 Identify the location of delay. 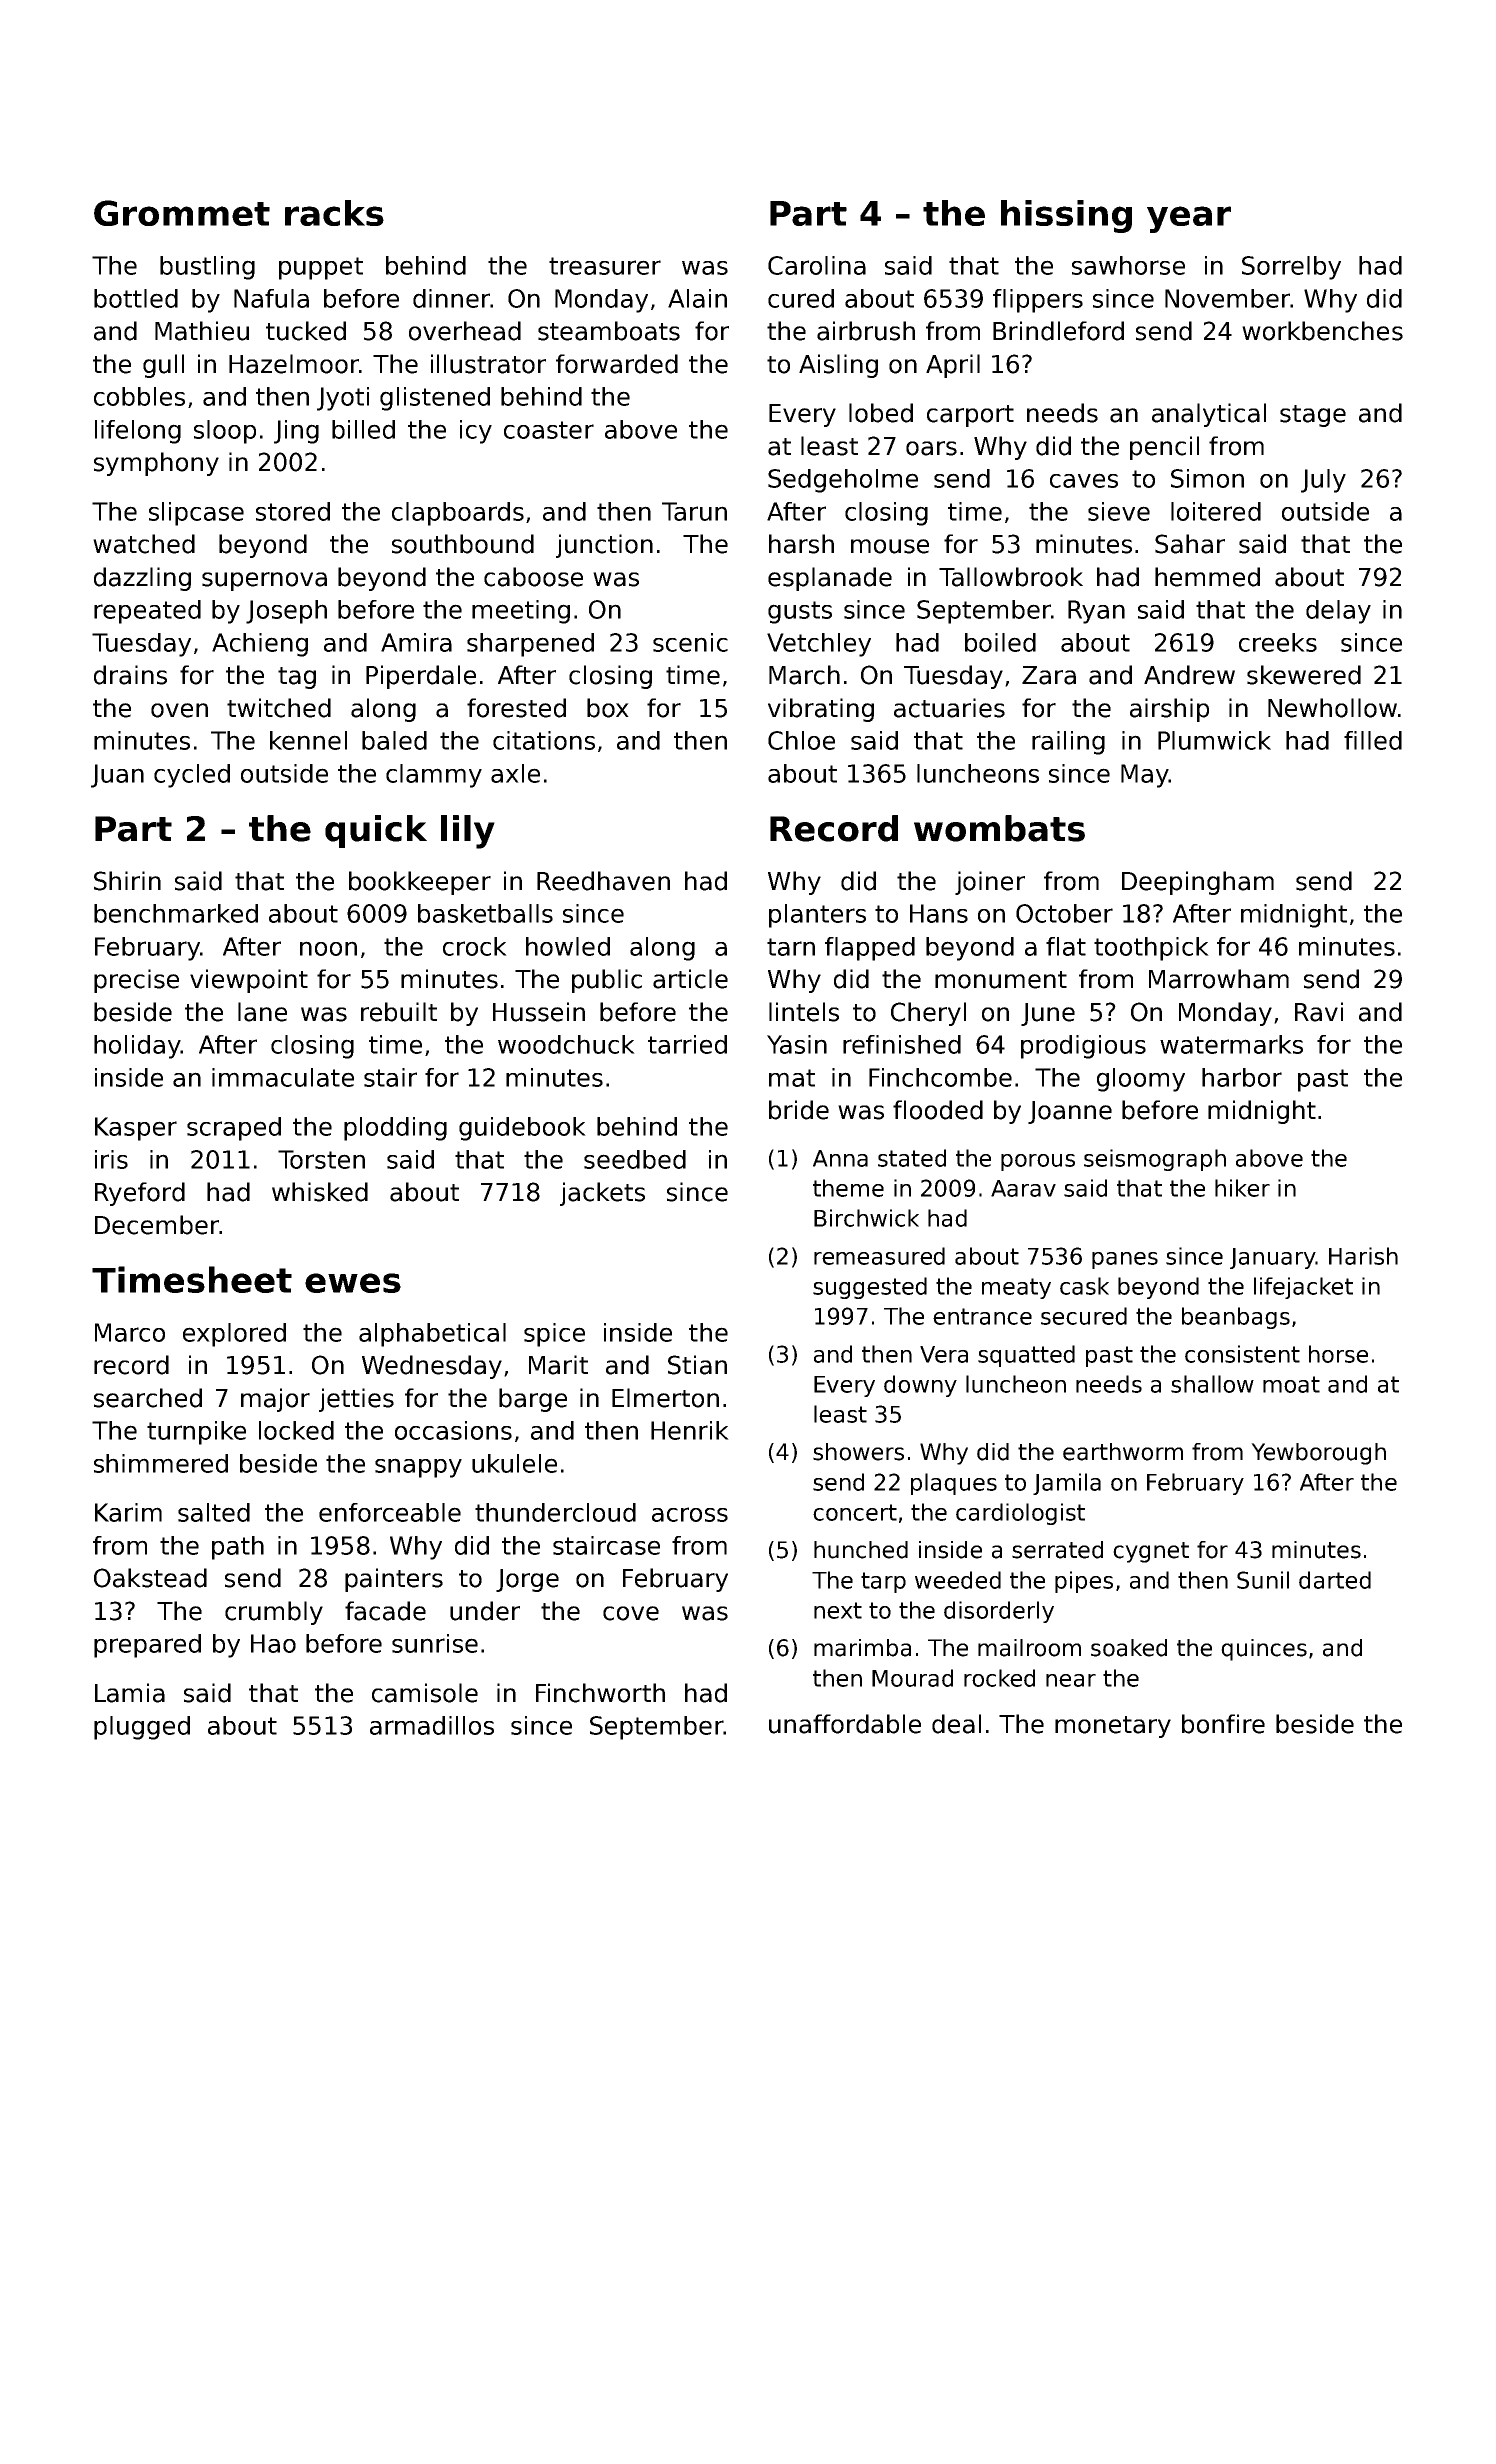
(1338, 612).
